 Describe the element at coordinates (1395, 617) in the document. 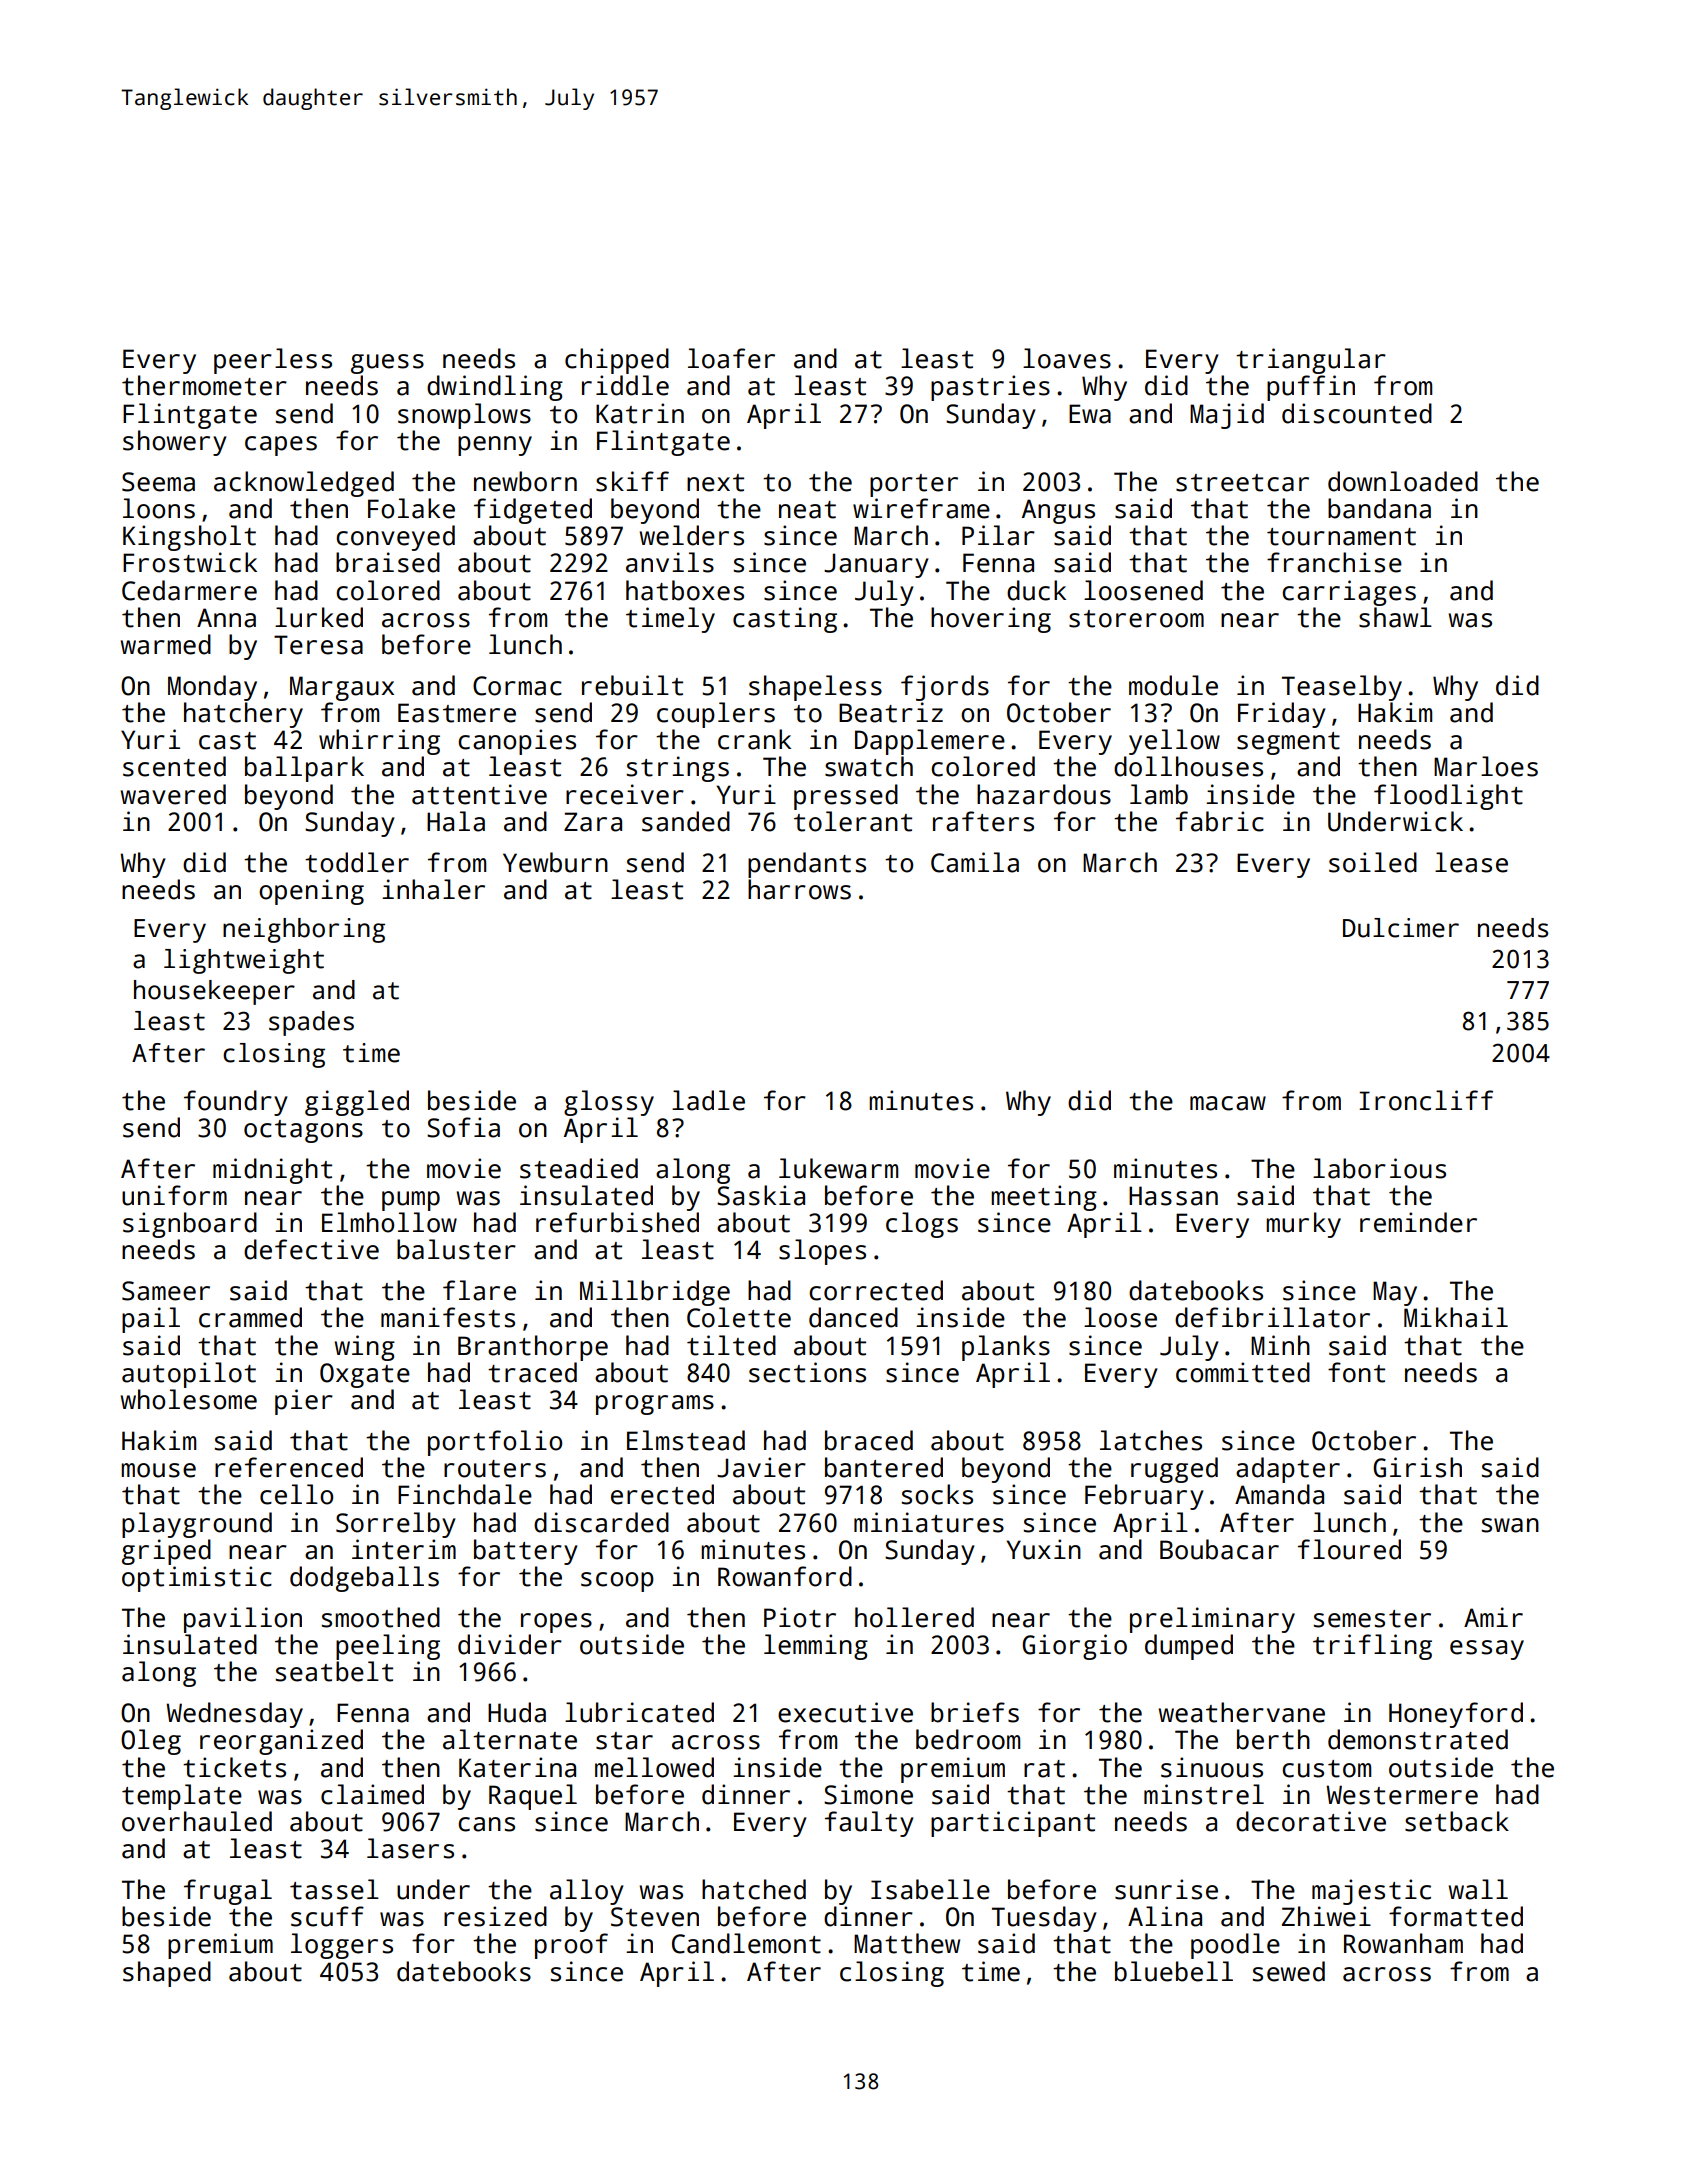

I see `shawl` at that location.
